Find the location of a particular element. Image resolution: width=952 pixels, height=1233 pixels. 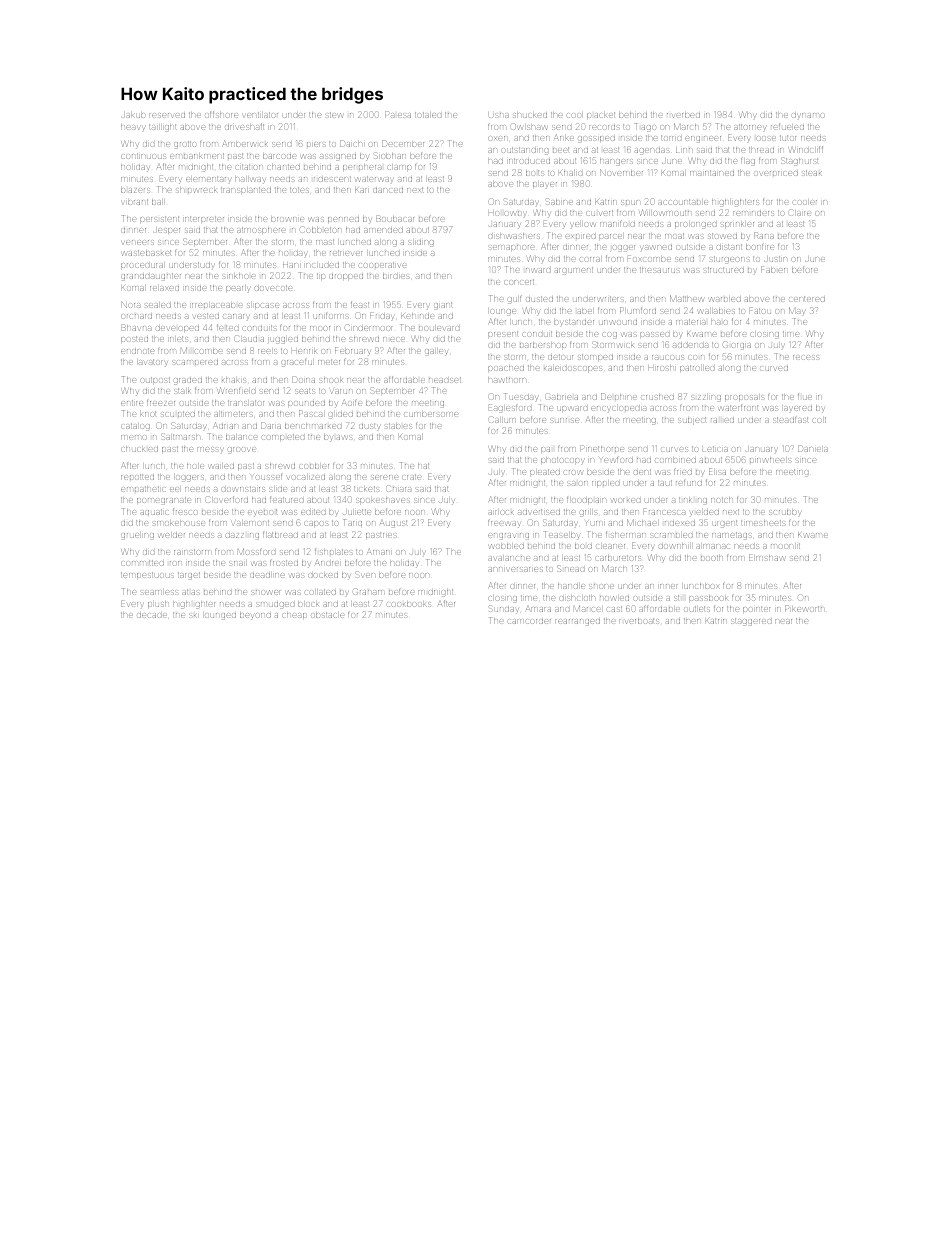

dovecote is located at coordinates (273, 288).
